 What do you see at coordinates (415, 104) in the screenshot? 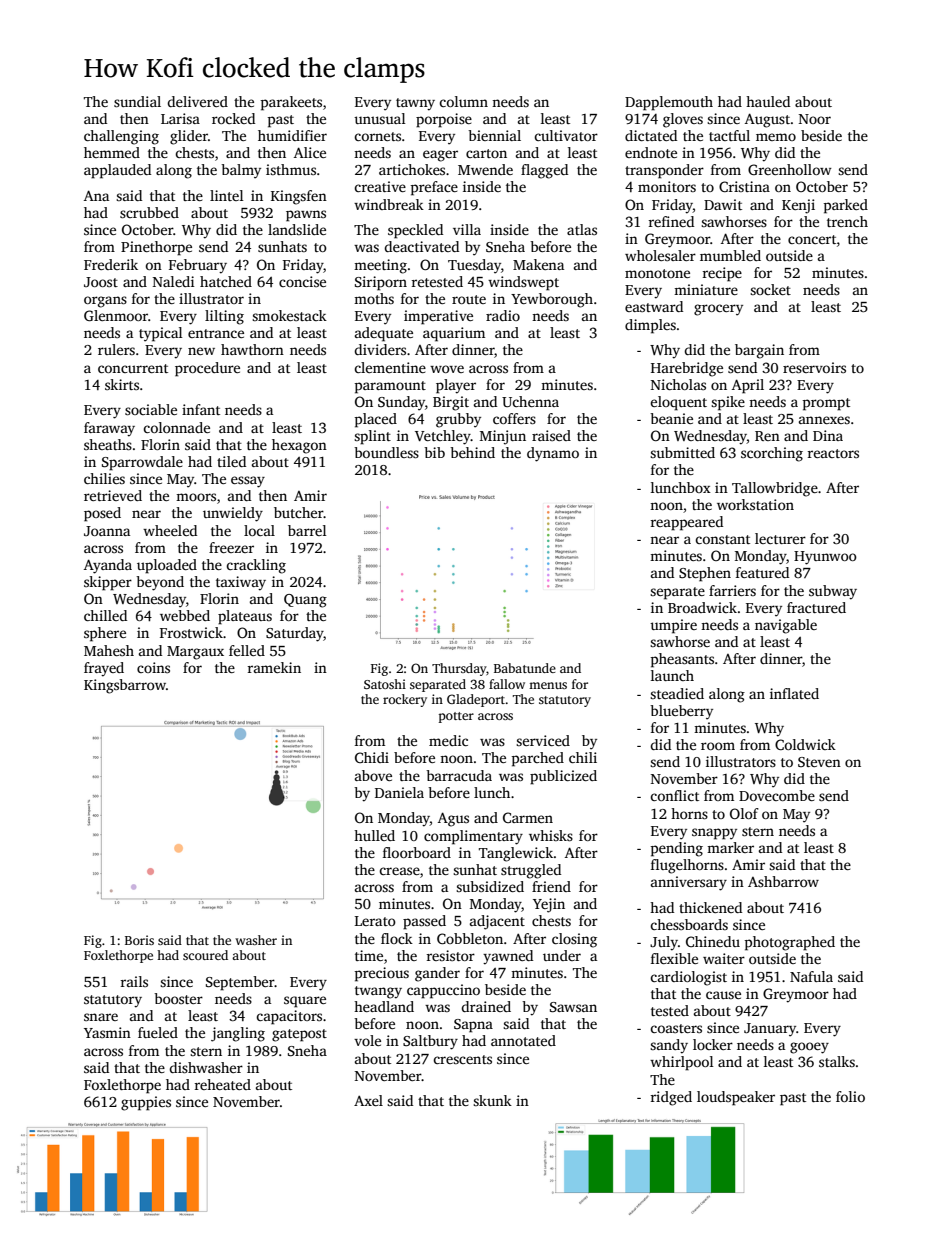
I see `tawny` at bounding box center [415, 104].
